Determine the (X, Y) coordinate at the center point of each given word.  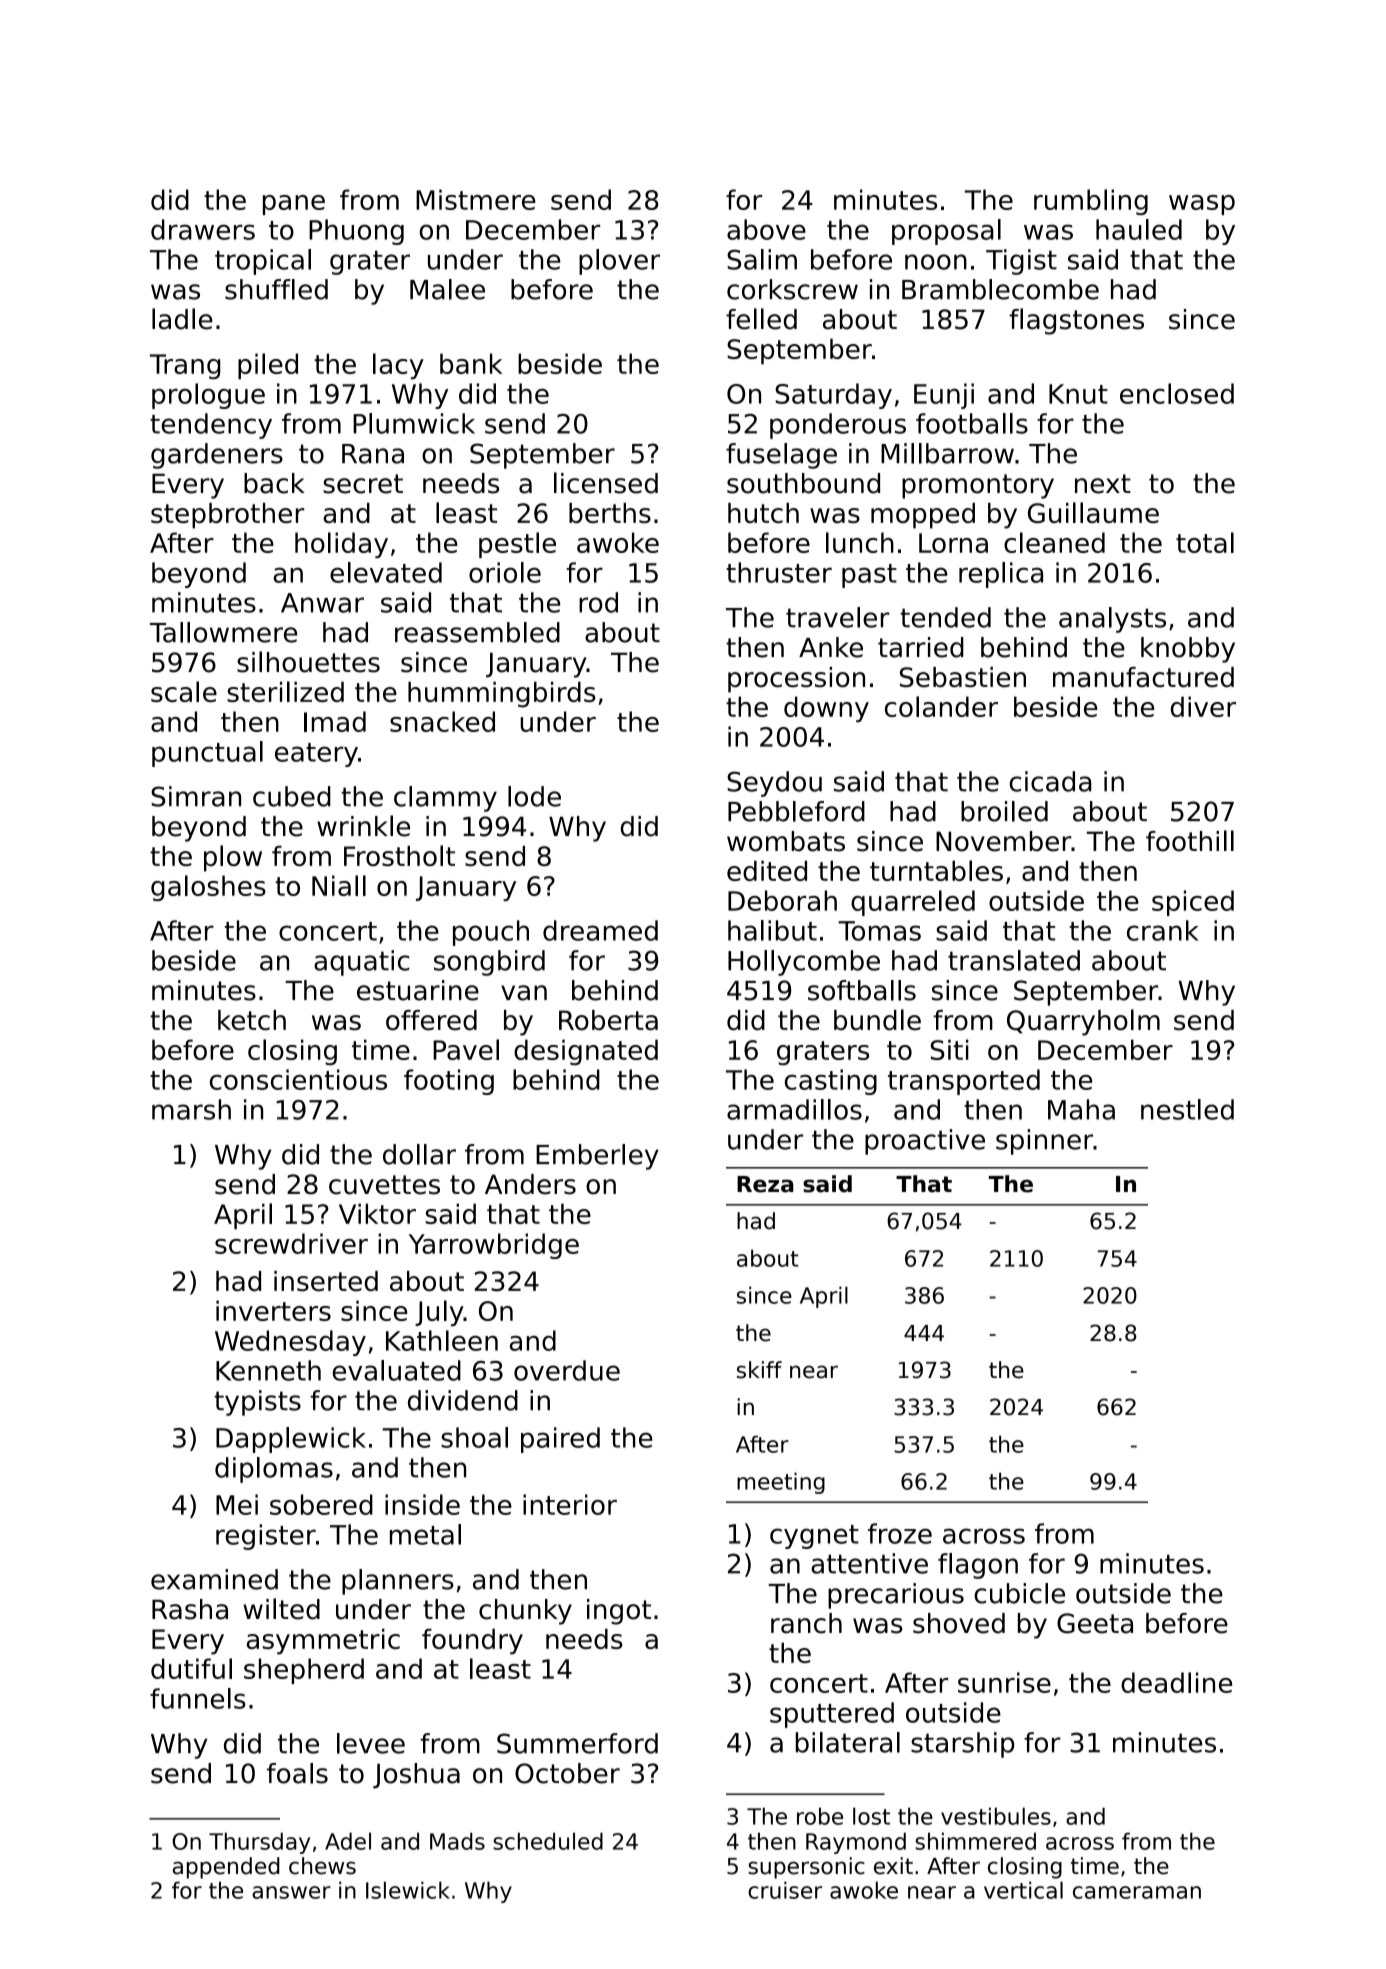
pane (294, 205)
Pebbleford (796, 811)
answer (291, 1892)
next (1103, 484)
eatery (316, 755)
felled (761, 319)
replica (1001, 575)
